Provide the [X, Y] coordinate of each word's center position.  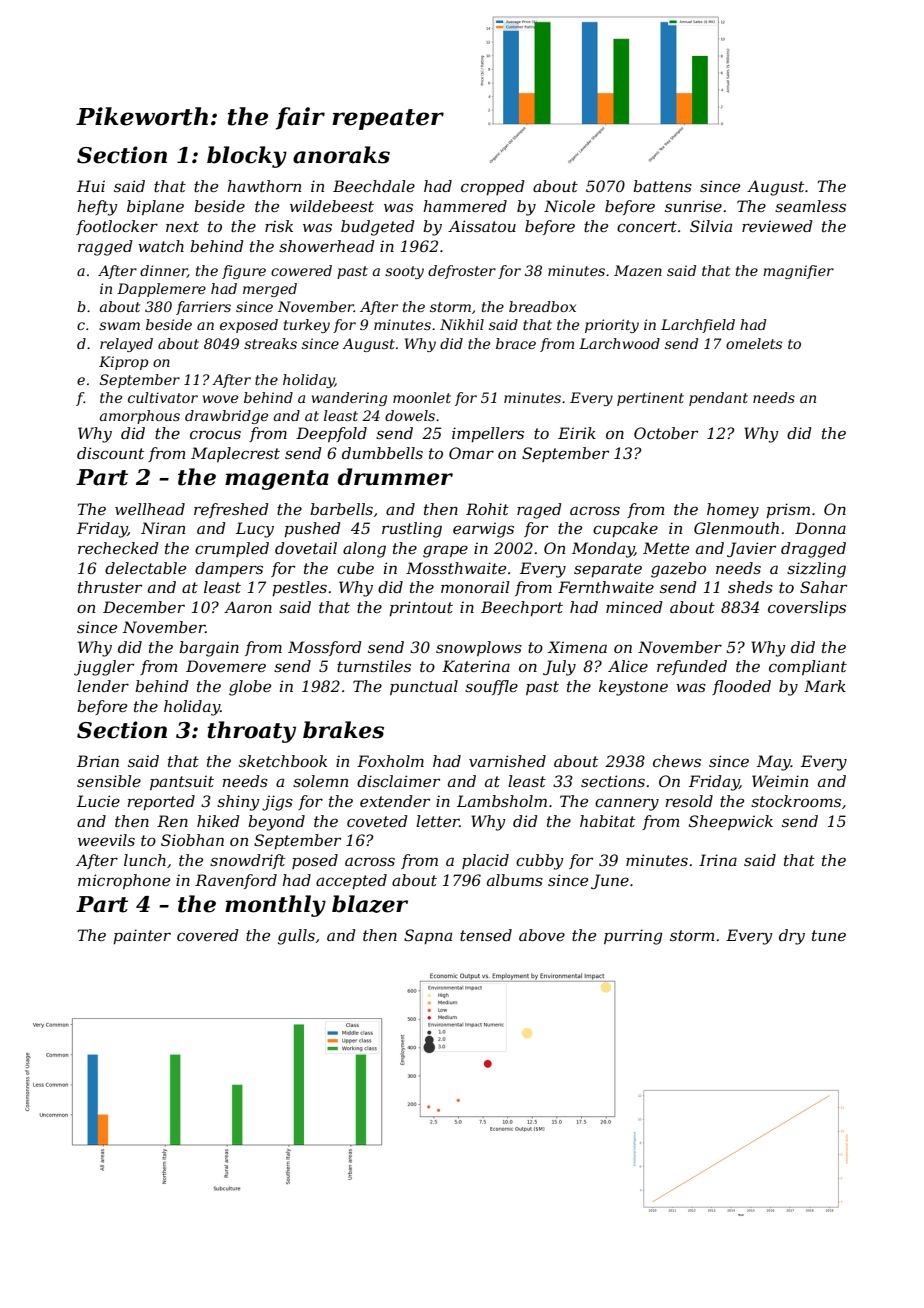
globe [250, 688]
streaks [270, 343]
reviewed [777, 226]
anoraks [341, 155]
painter [142, 936]
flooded [741, 687]
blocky [247, 157]
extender [395, 801]
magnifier [798, 272]
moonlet [422, 397]
